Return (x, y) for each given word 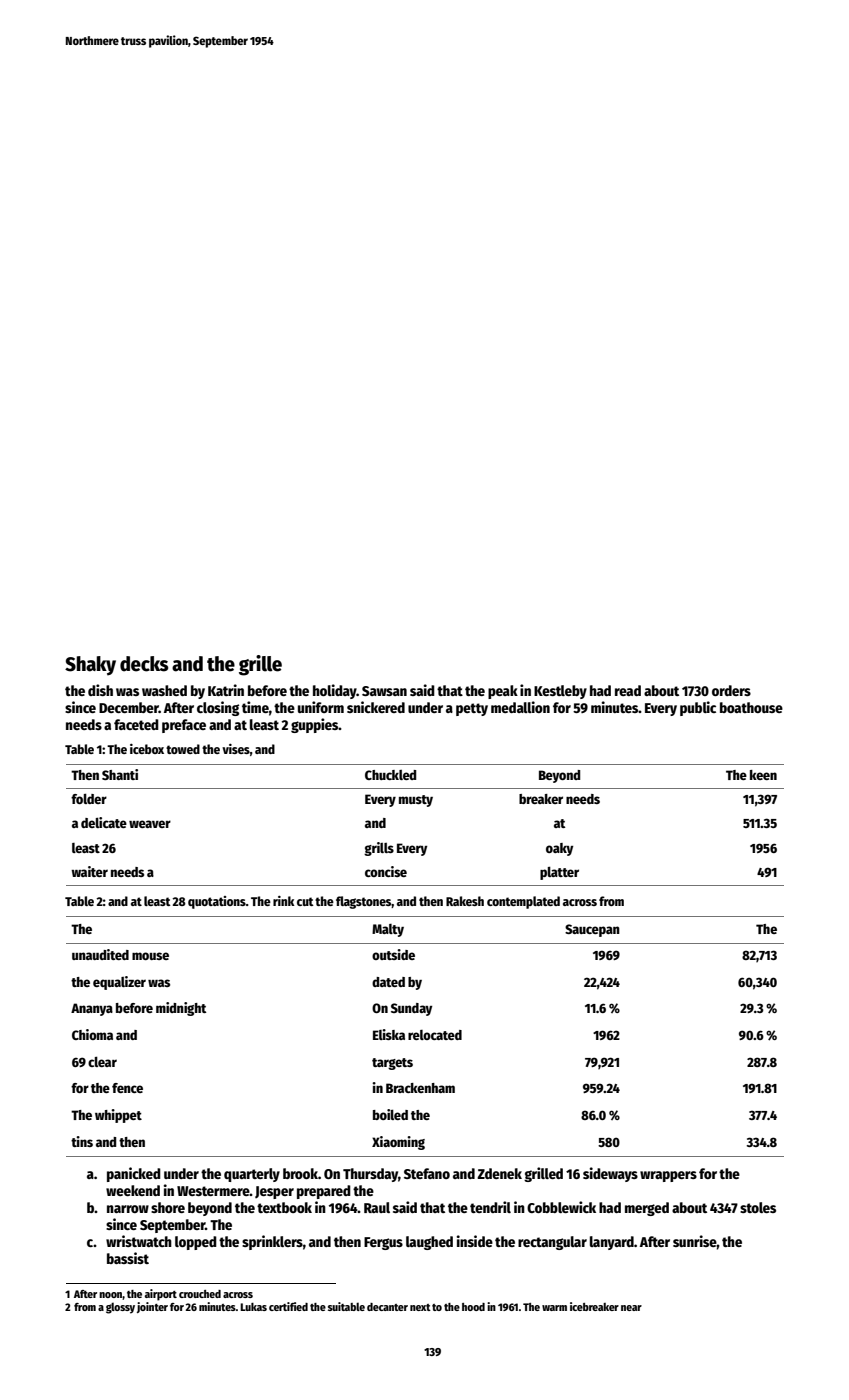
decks (144, 664)
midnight (181, 1009)
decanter (387, 1307)
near (631, 1308)
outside (393, 954)
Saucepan (592, 930)
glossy (120, 1308)
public (698, 708)
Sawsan (384, 691)
